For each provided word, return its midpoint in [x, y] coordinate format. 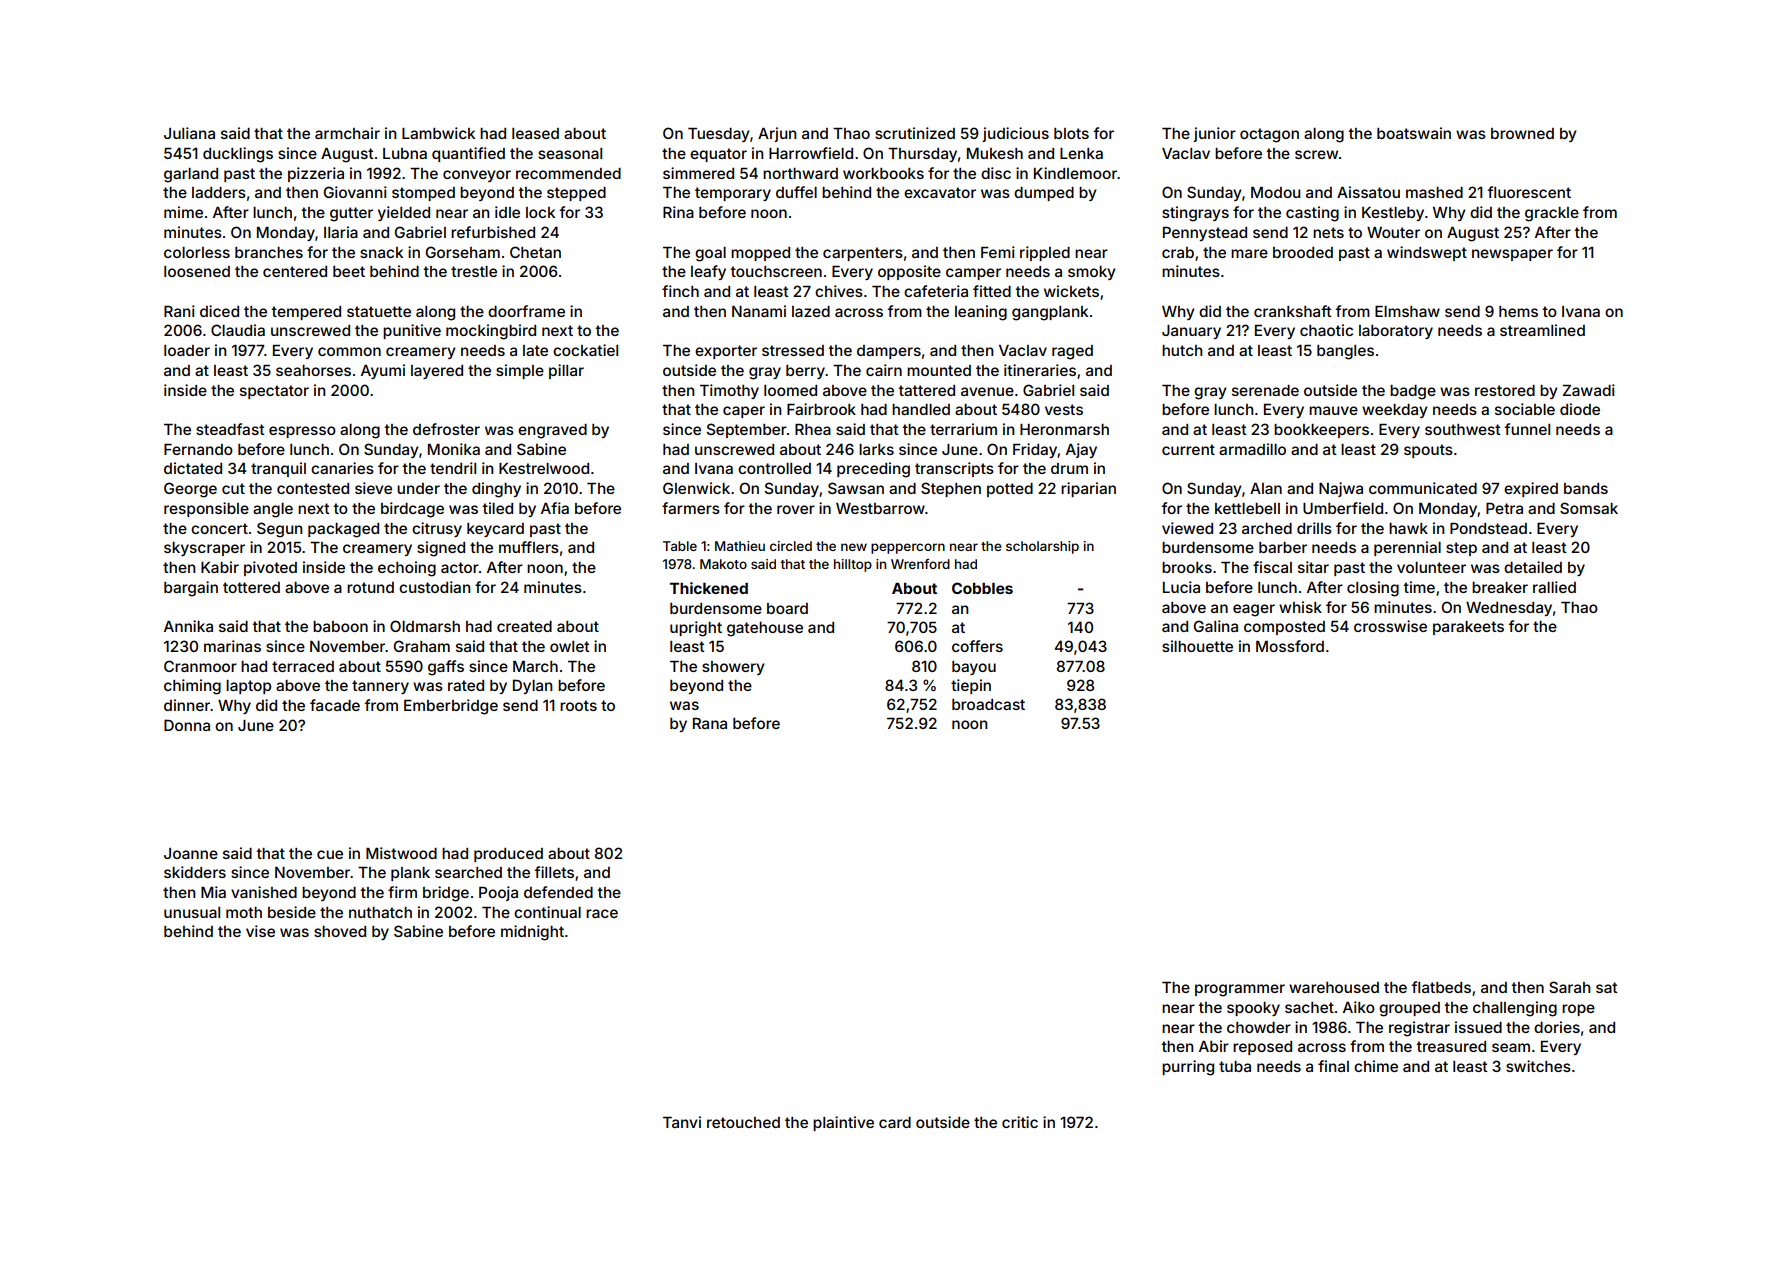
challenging [1515, 1009]
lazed [811, 311]
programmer [1240, 990]
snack [381, 252]
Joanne [191, 853]
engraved [552, 431]
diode [1580, 409]
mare [1249, 253]
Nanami [759, 311]
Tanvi [682, 1122]
